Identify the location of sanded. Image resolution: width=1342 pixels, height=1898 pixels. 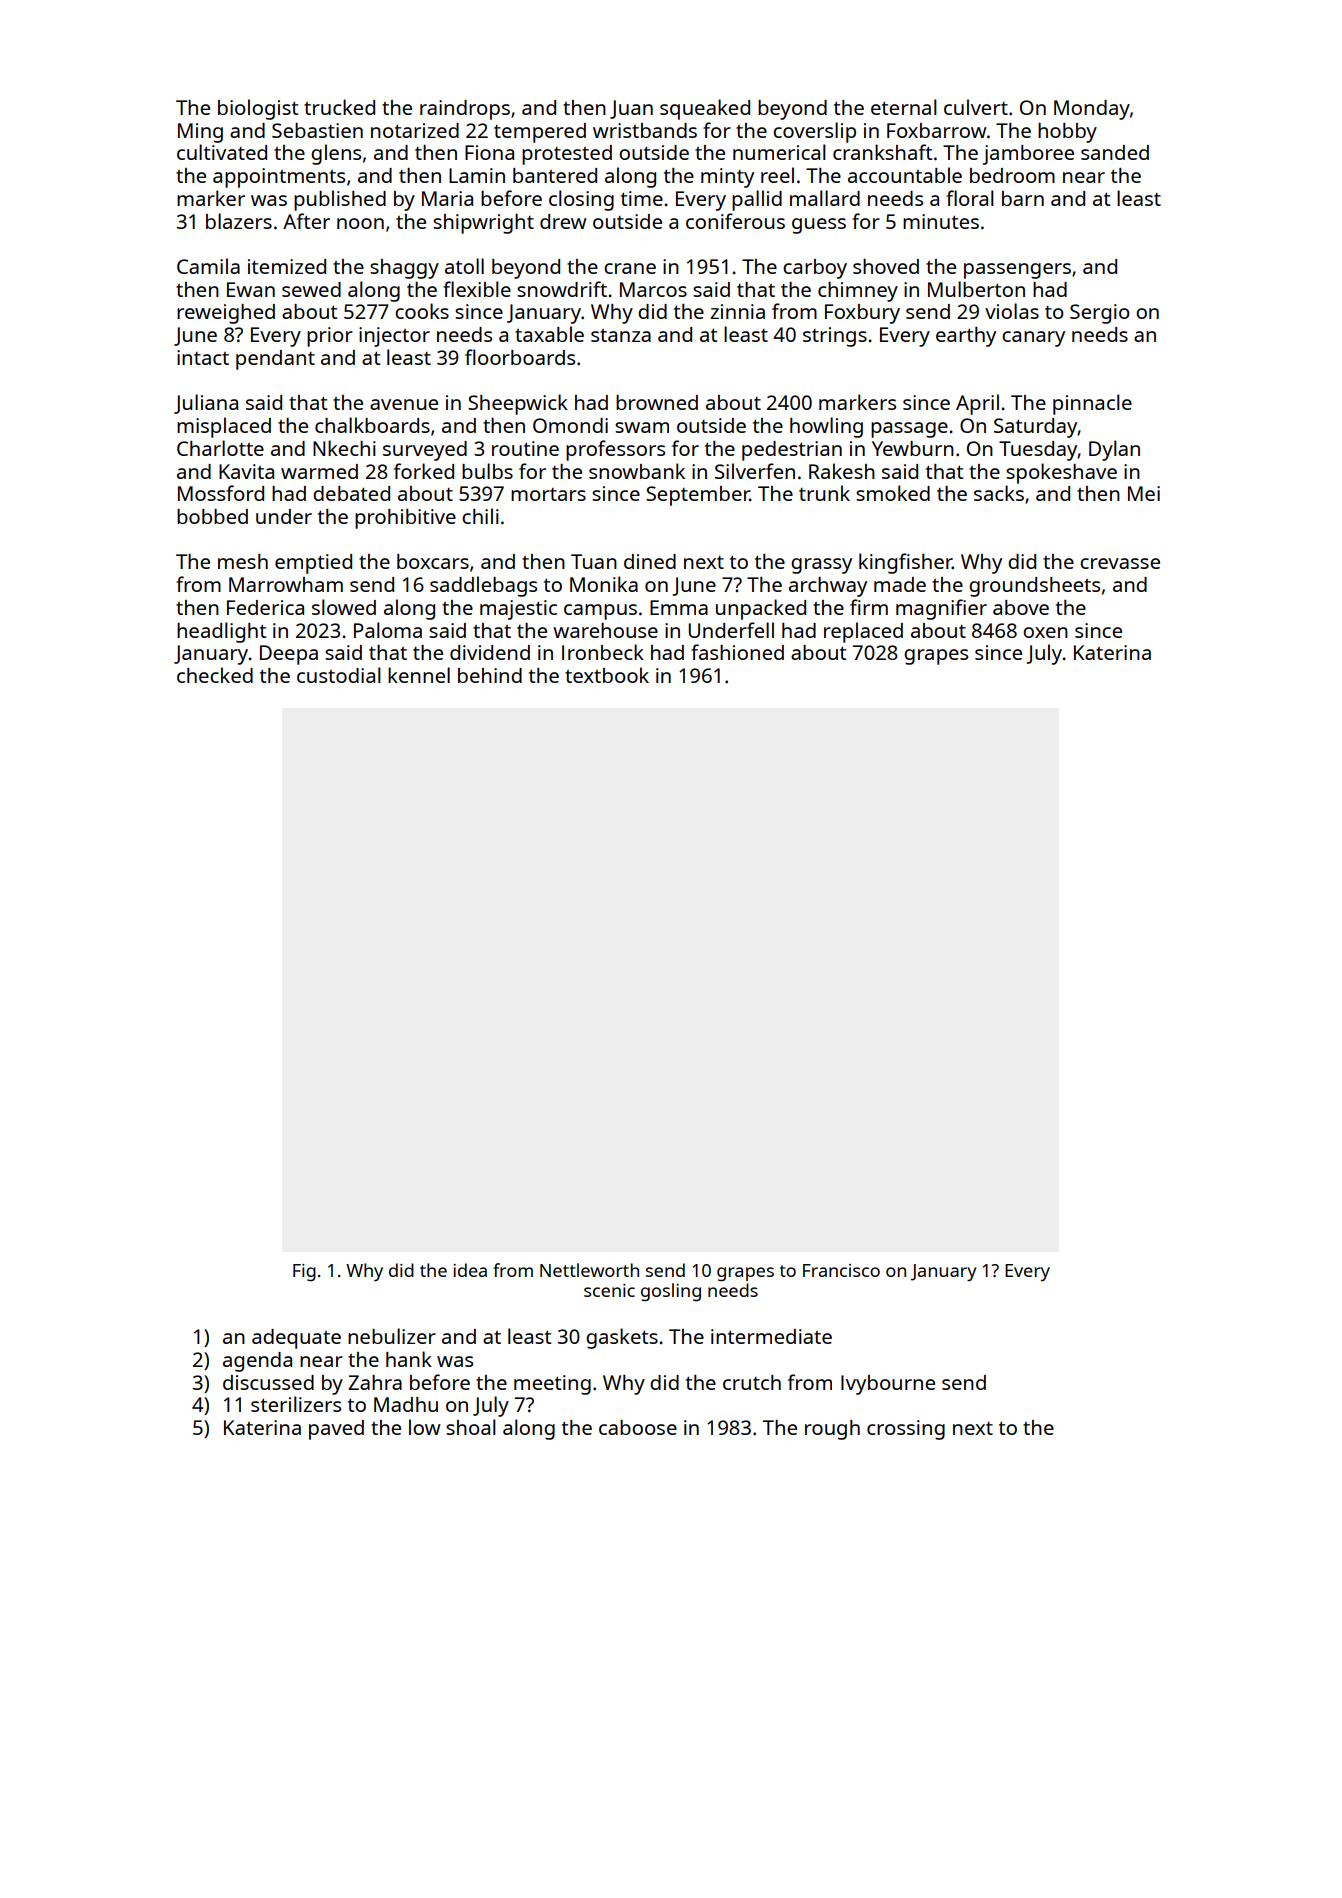
(1115, 152).
